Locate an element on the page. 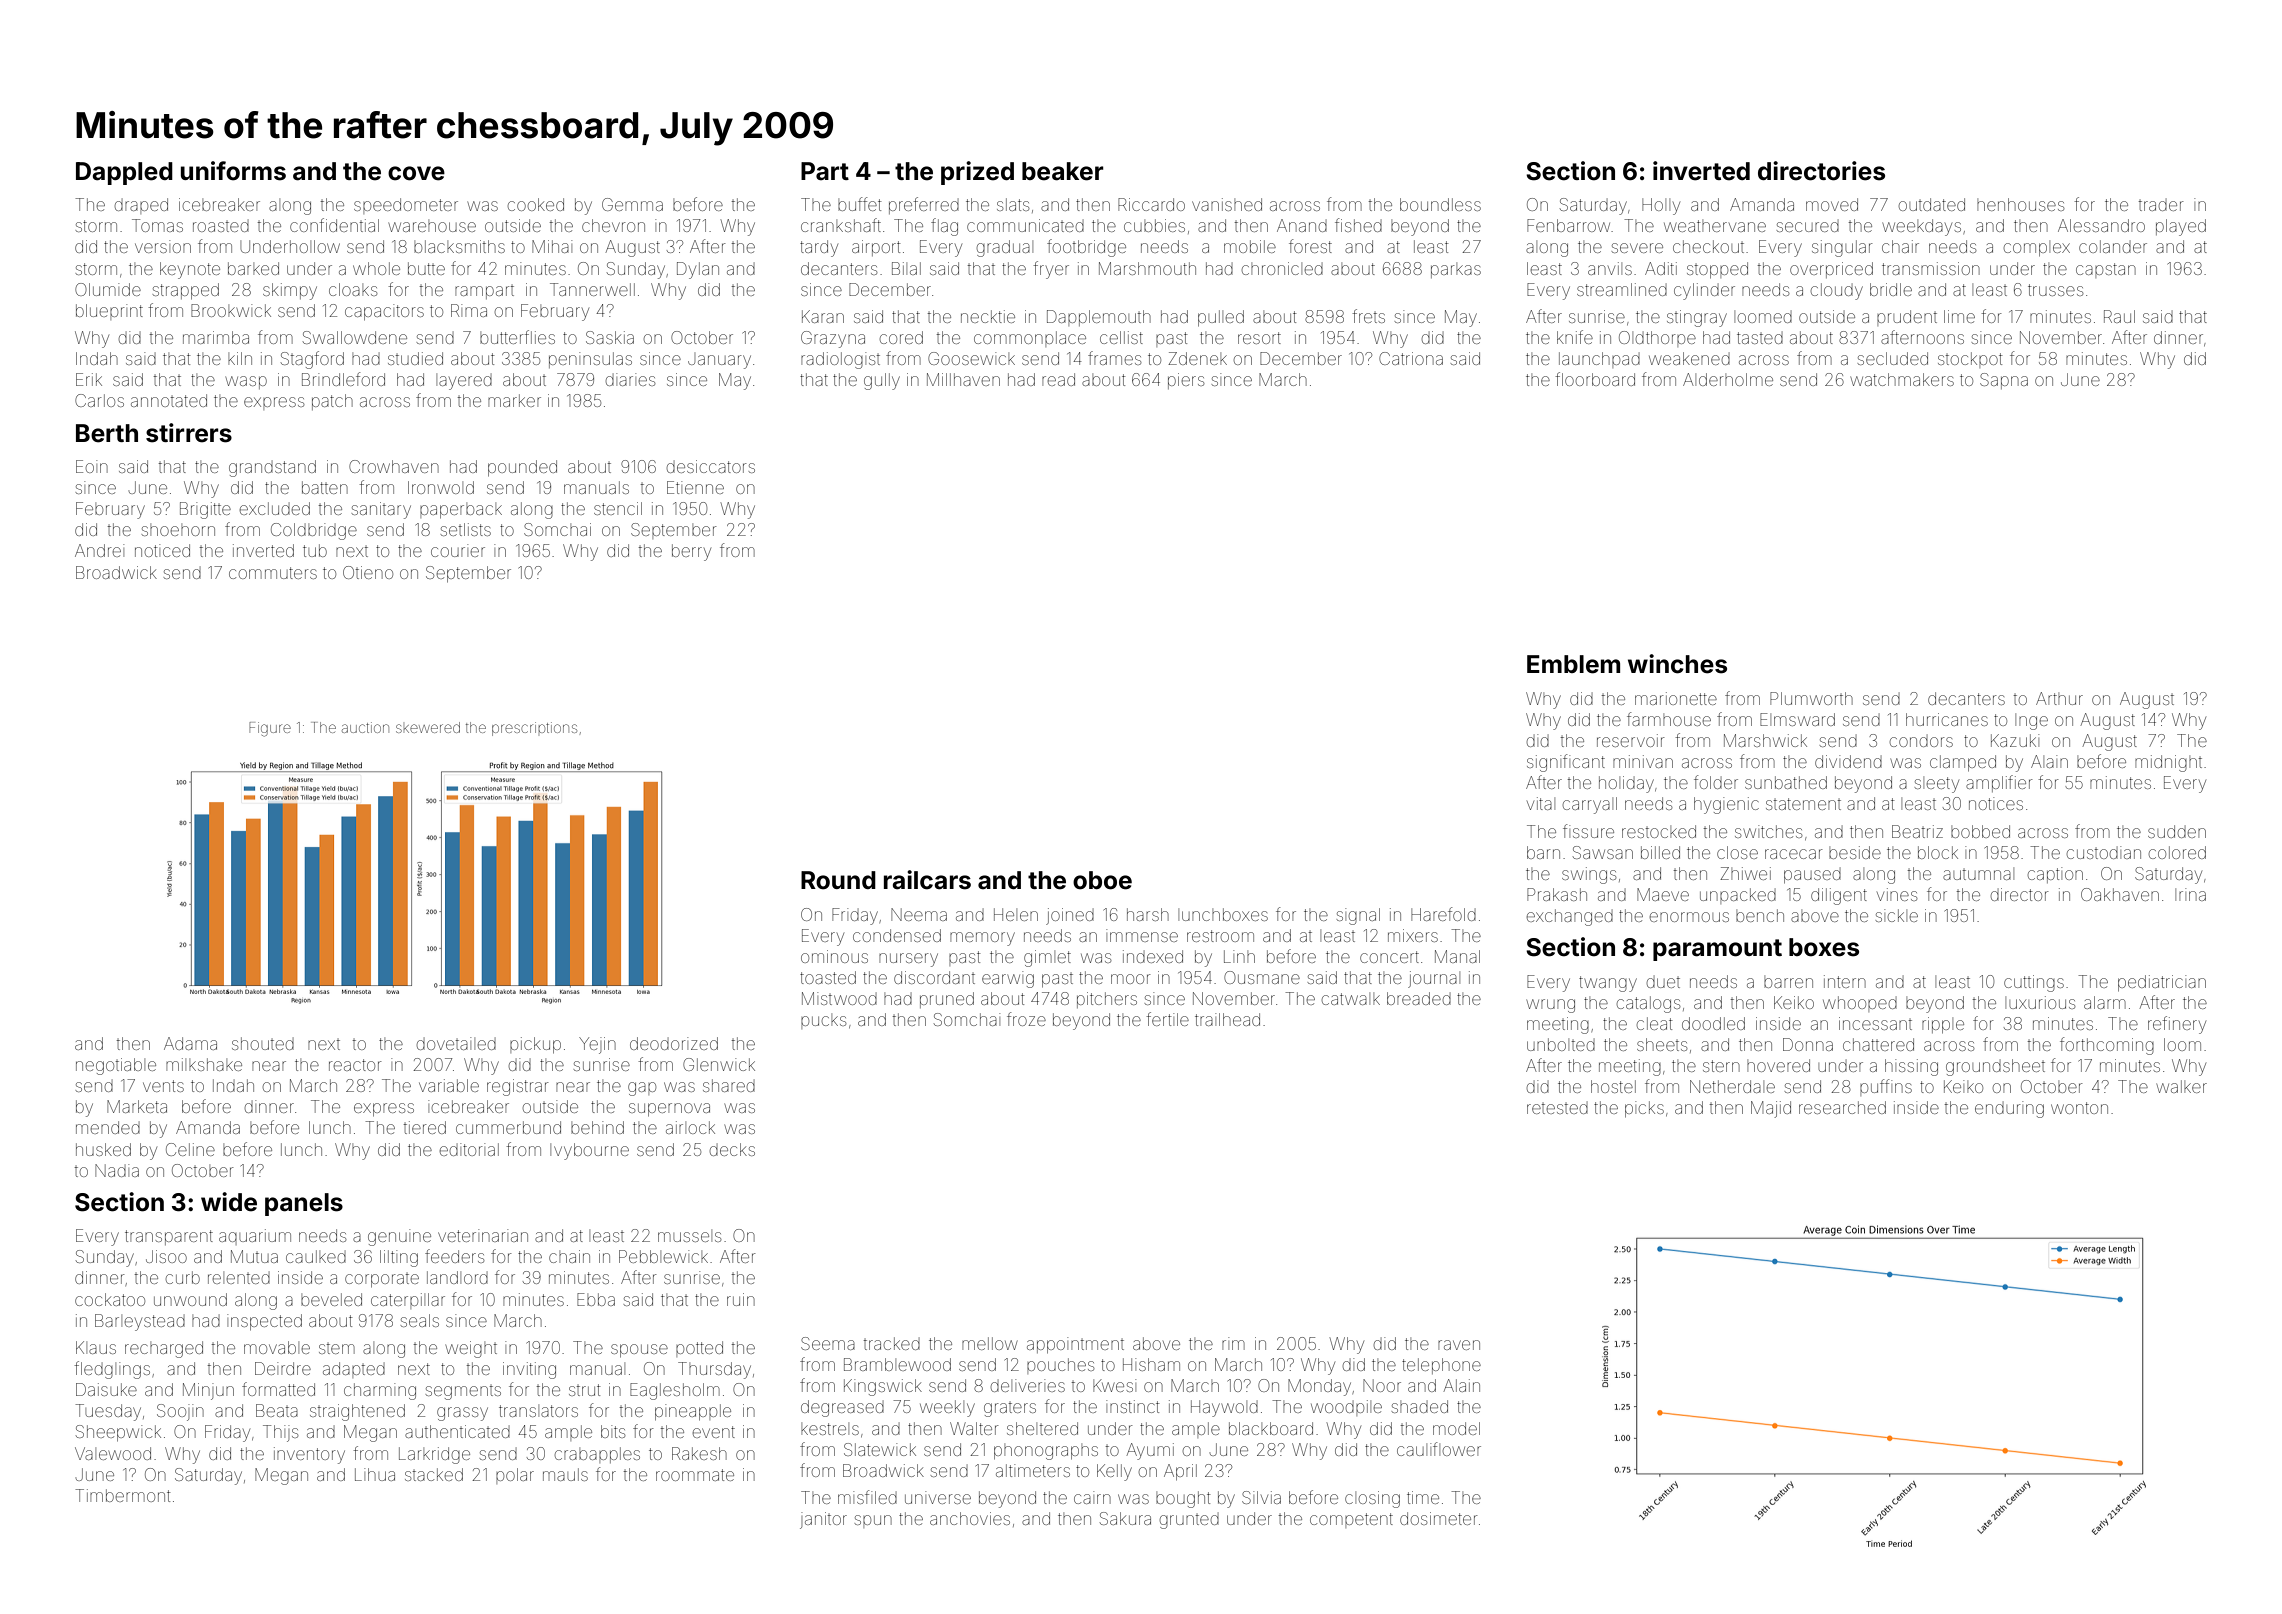 The height and width of the page is (1614, 2282). beaker is located at coordinates (1063, 171).
